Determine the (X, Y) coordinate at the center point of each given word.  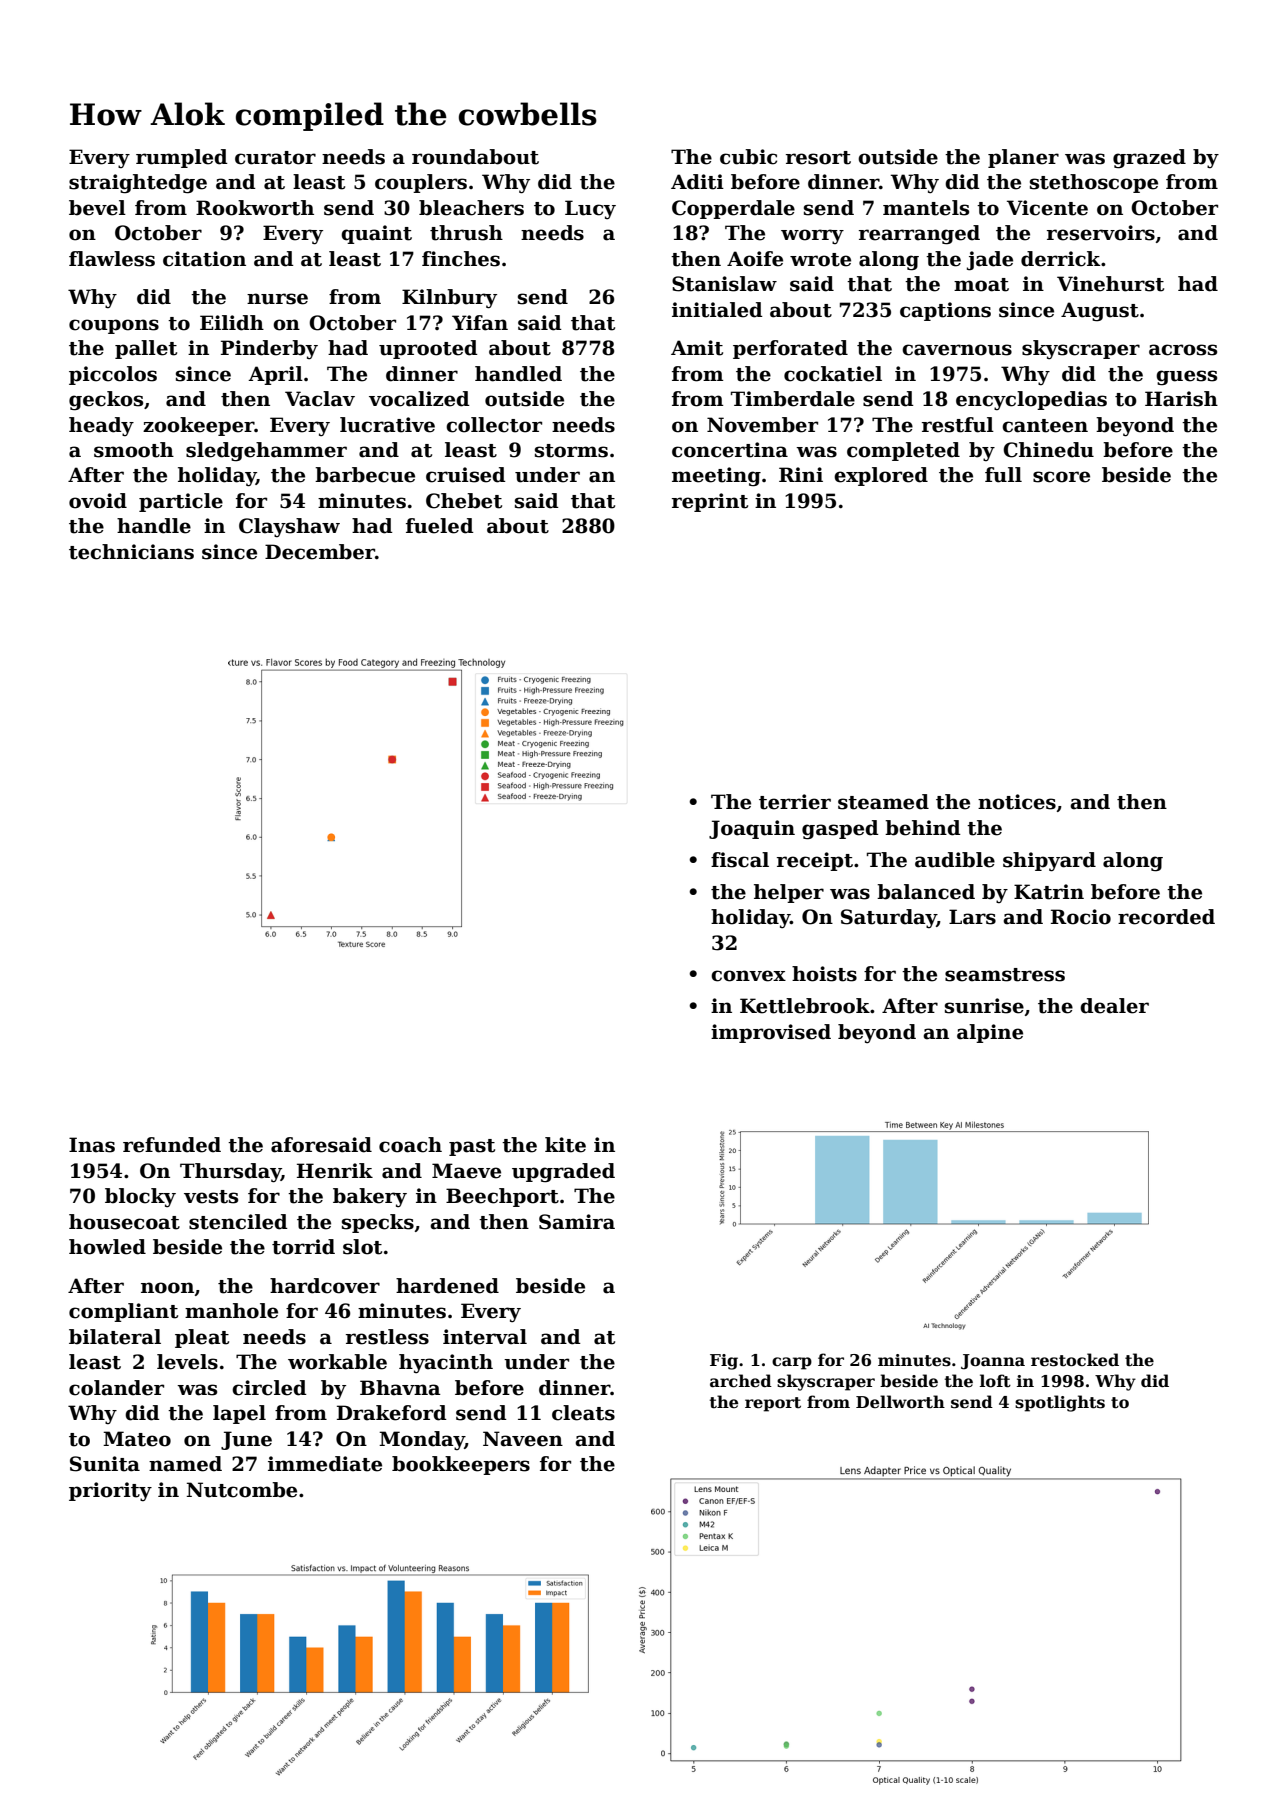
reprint (710, 502)
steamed (883, 802)
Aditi (697, 182)
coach (410, 1145)
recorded (1166, 917)
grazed (1149, 159)
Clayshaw (289, 527)
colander (116, 1388)
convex (748, 976)
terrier (795, 802)
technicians (131, 552)
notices (1017, 802)
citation (204, 259)
